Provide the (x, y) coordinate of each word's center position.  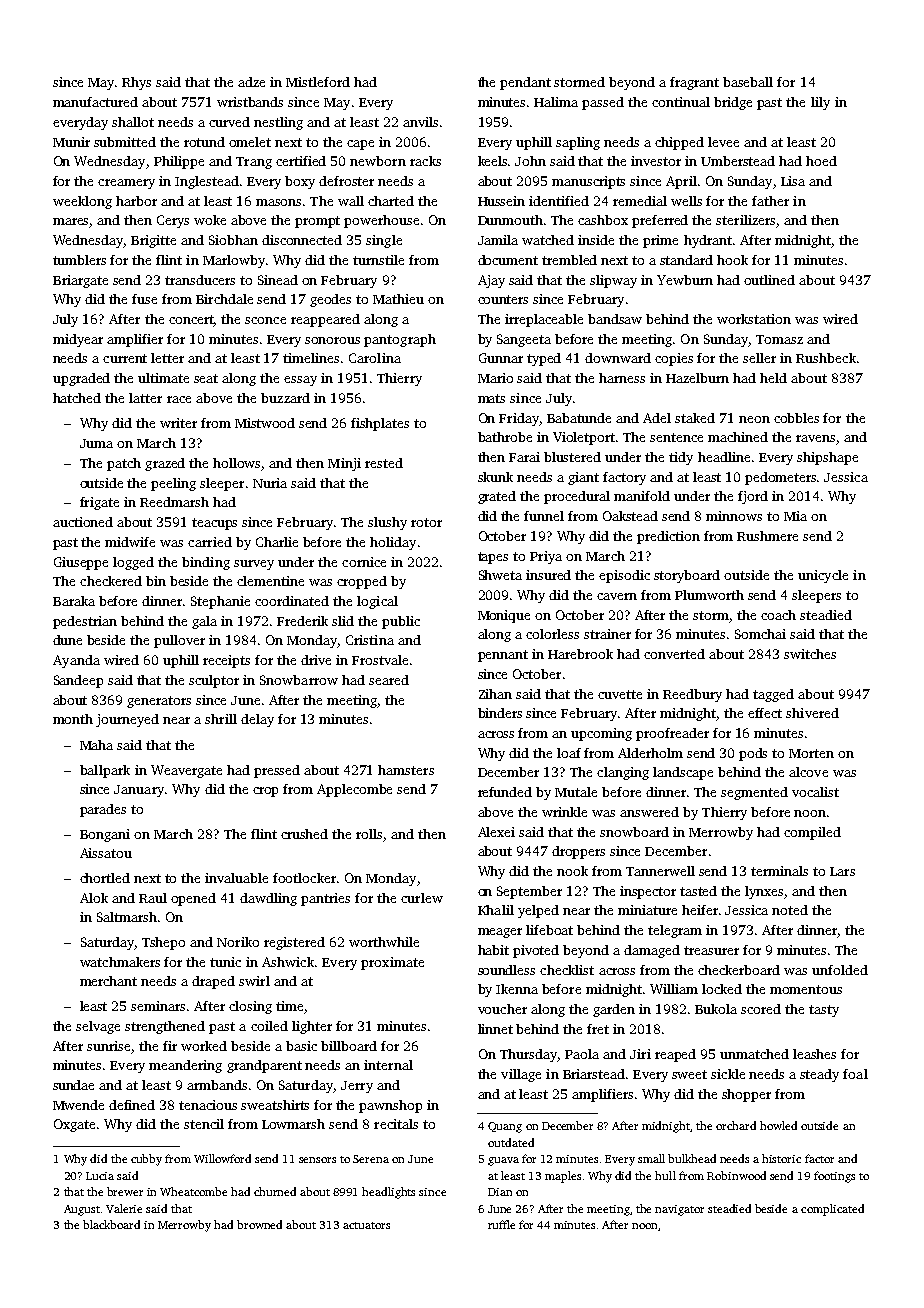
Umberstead (738, 161)
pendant (525, 83)
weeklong (82, 202)
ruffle (501, 1224)
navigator (679, 1210)
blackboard (111, 1224)
